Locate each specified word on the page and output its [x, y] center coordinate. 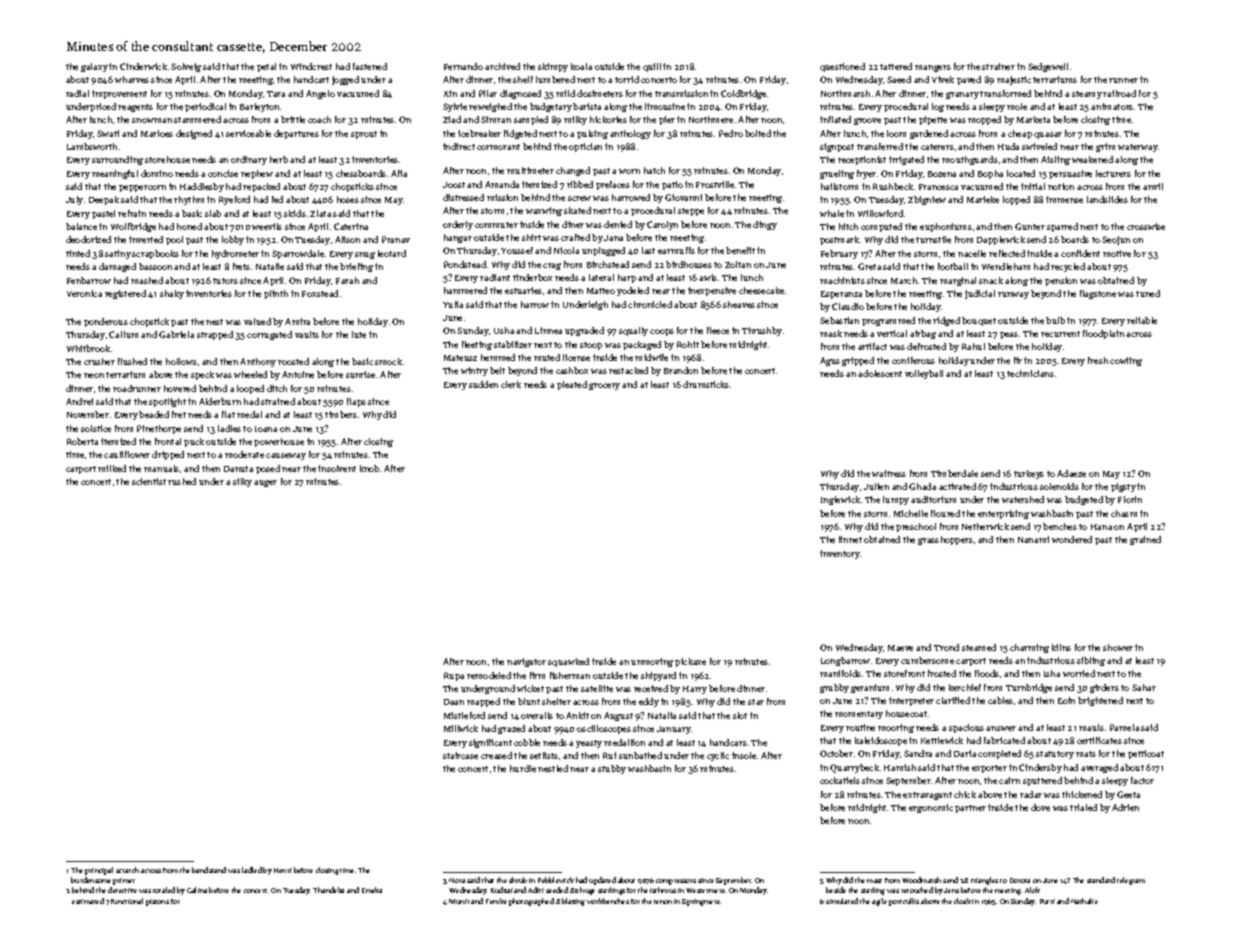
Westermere [706, 890]
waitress [889, 473]
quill [652, 67]
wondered [1072, 539]
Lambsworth [92, 146]
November [88, 414]
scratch [127, 870]
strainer [998, 66]
